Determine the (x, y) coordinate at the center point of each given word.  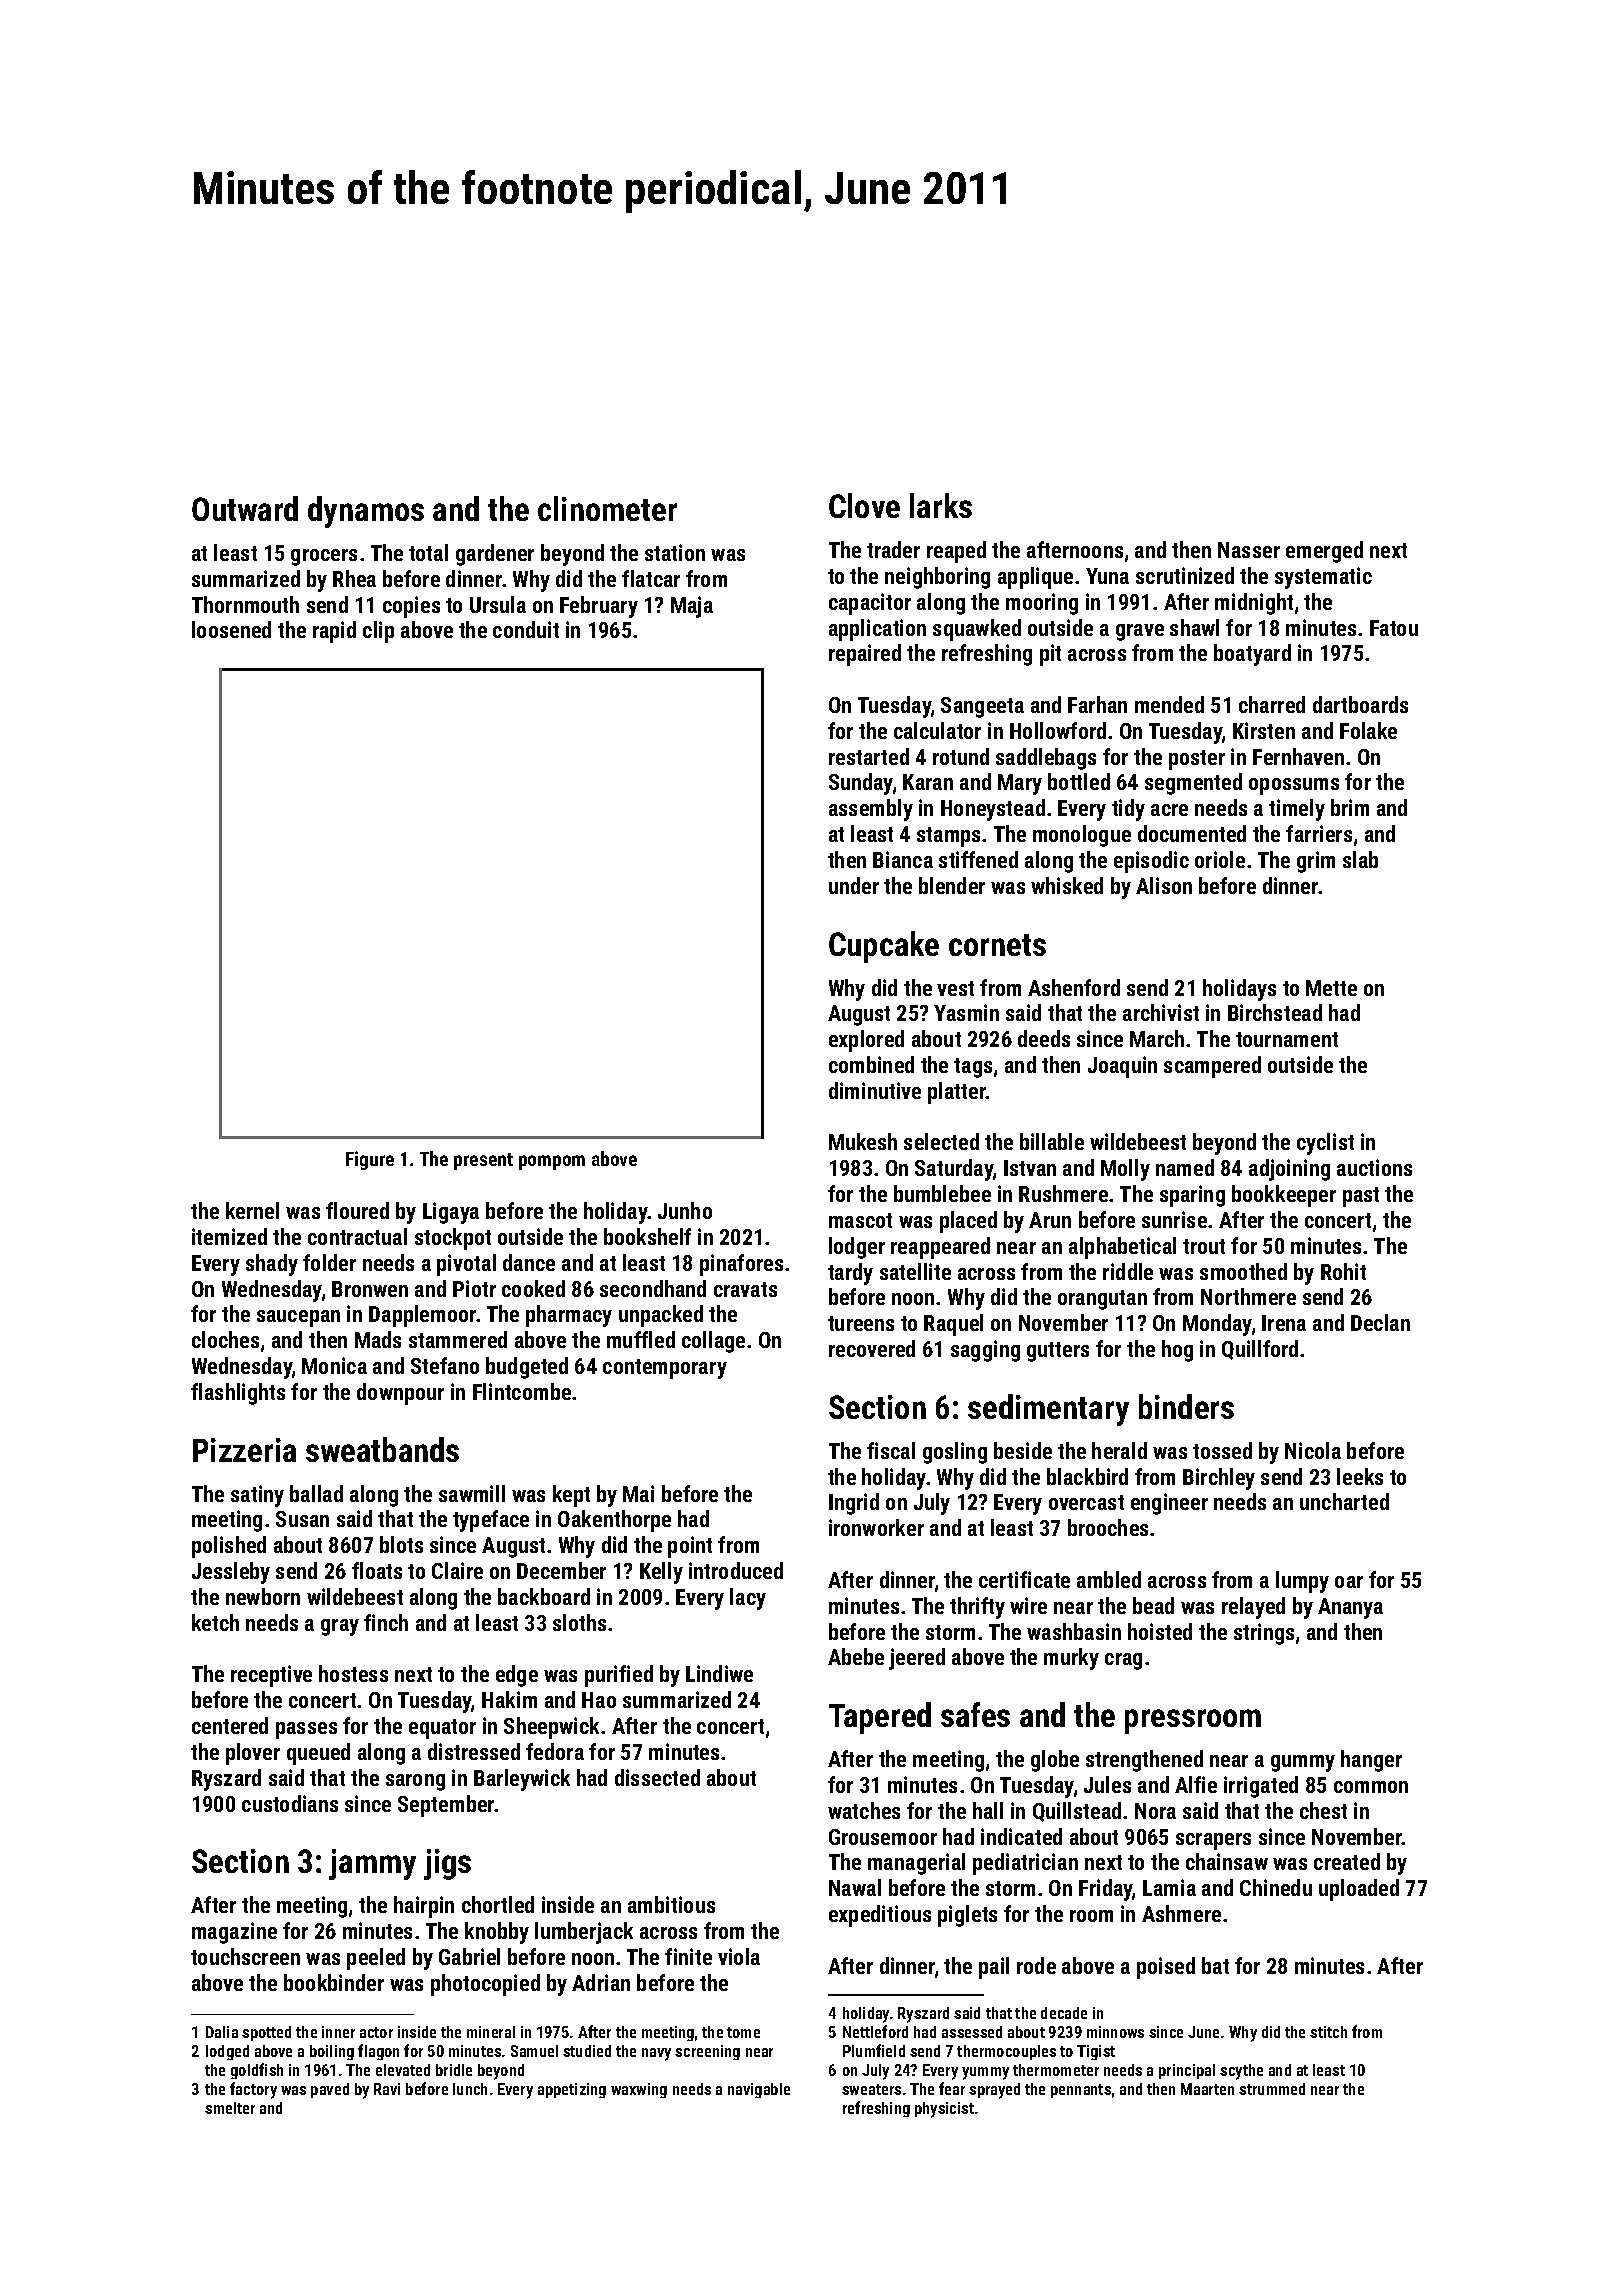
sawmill (472, 1493)
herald (1119, 1450)
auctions (1374, 1167)
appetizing (572, 2090)
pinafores (741, 1265)
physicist (944, 2110)
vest (955, 988)
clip (378, 632)
